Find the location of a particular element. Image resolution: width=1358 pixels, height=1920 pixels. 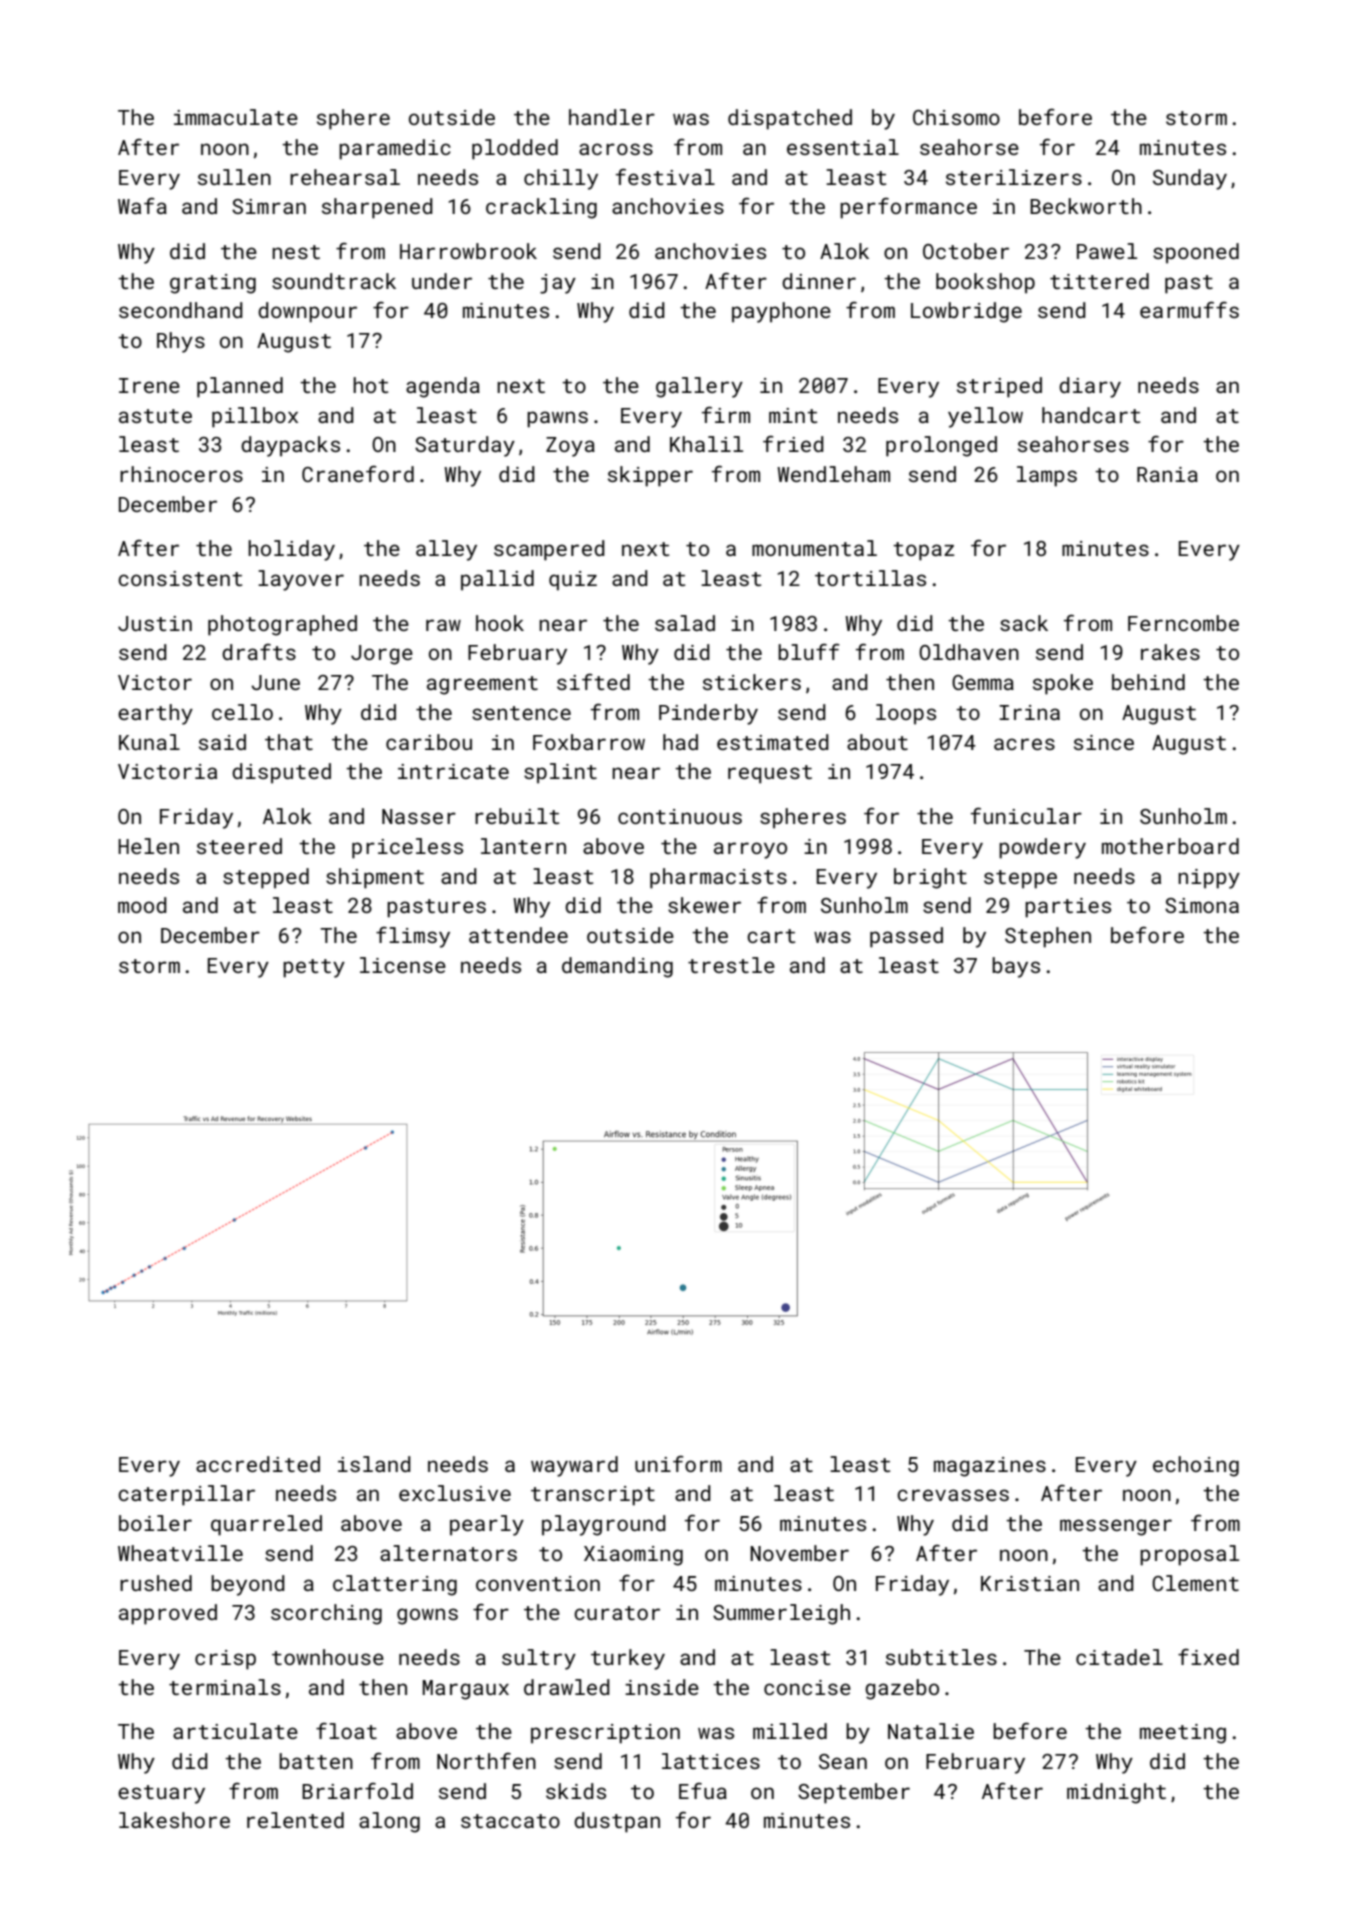

license is located at coordinates (403, 965).
